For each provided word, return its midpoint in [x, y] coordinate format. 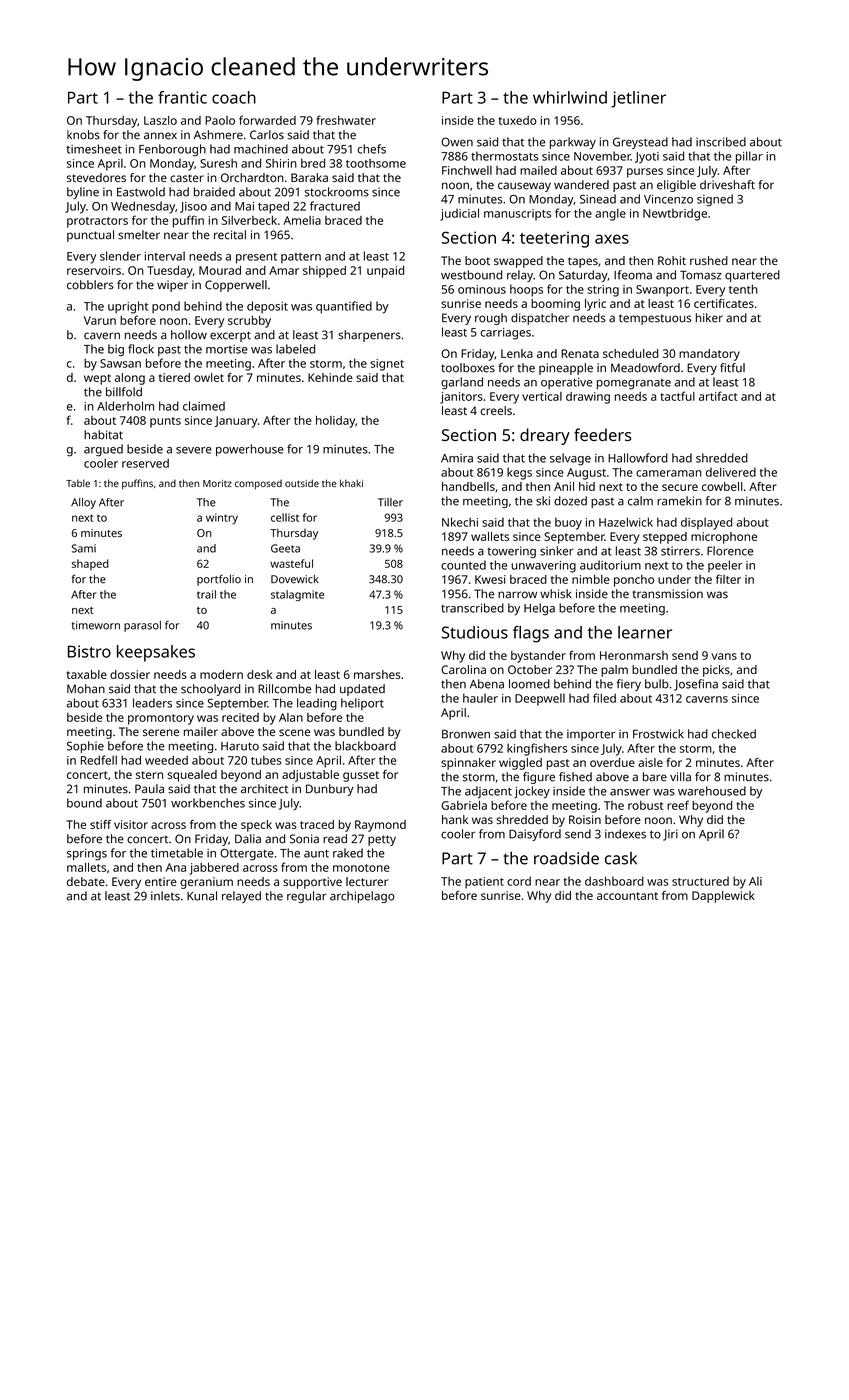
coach [234, 97]
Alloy [83, 503]
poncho [634, 581]
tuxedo [518, 120]
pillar [749, 157]
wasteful [291, 563]
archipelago [362, 897]
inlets [165, 896]
